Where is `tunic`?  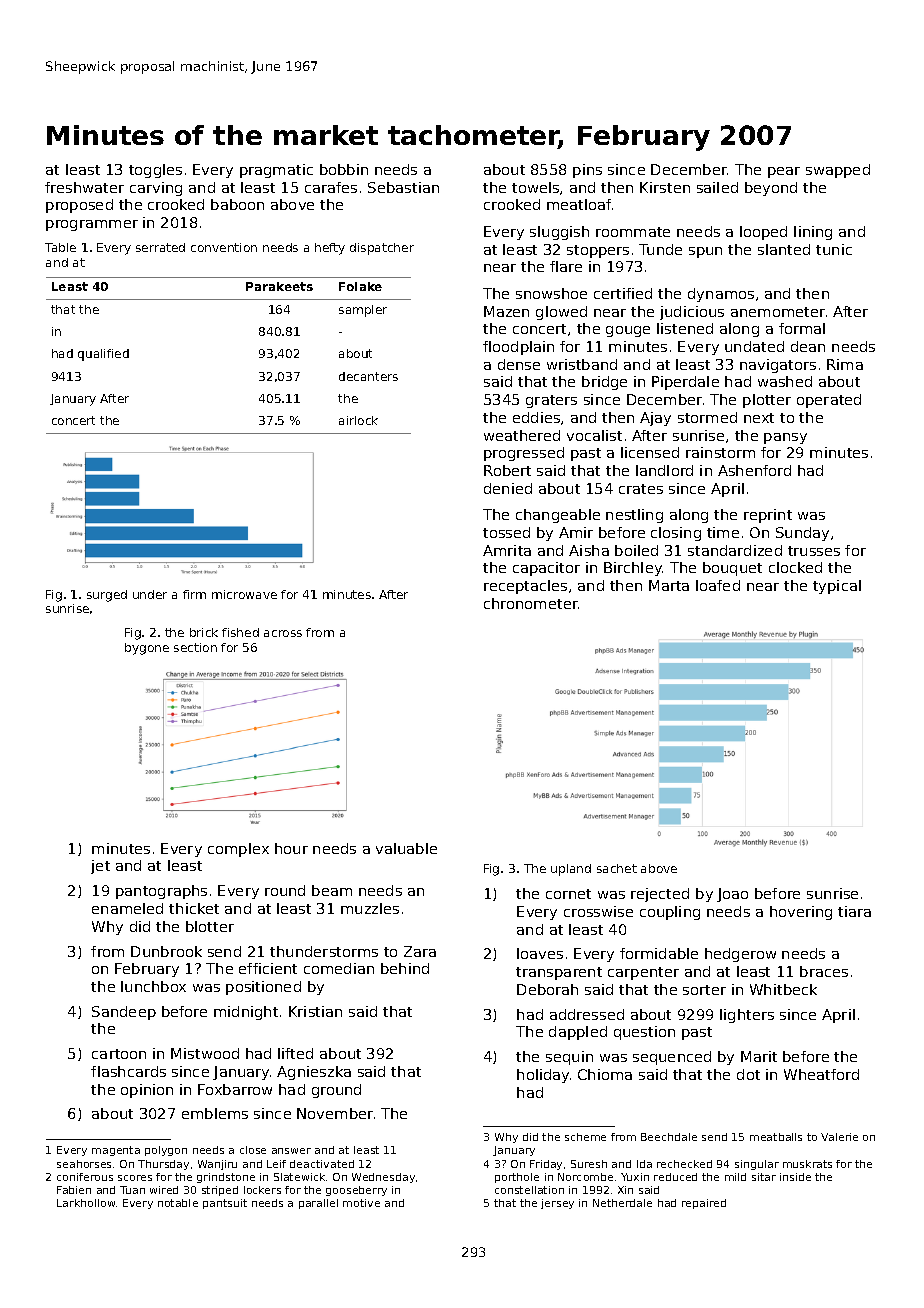 tunic is located at coordinates (834, 249).
